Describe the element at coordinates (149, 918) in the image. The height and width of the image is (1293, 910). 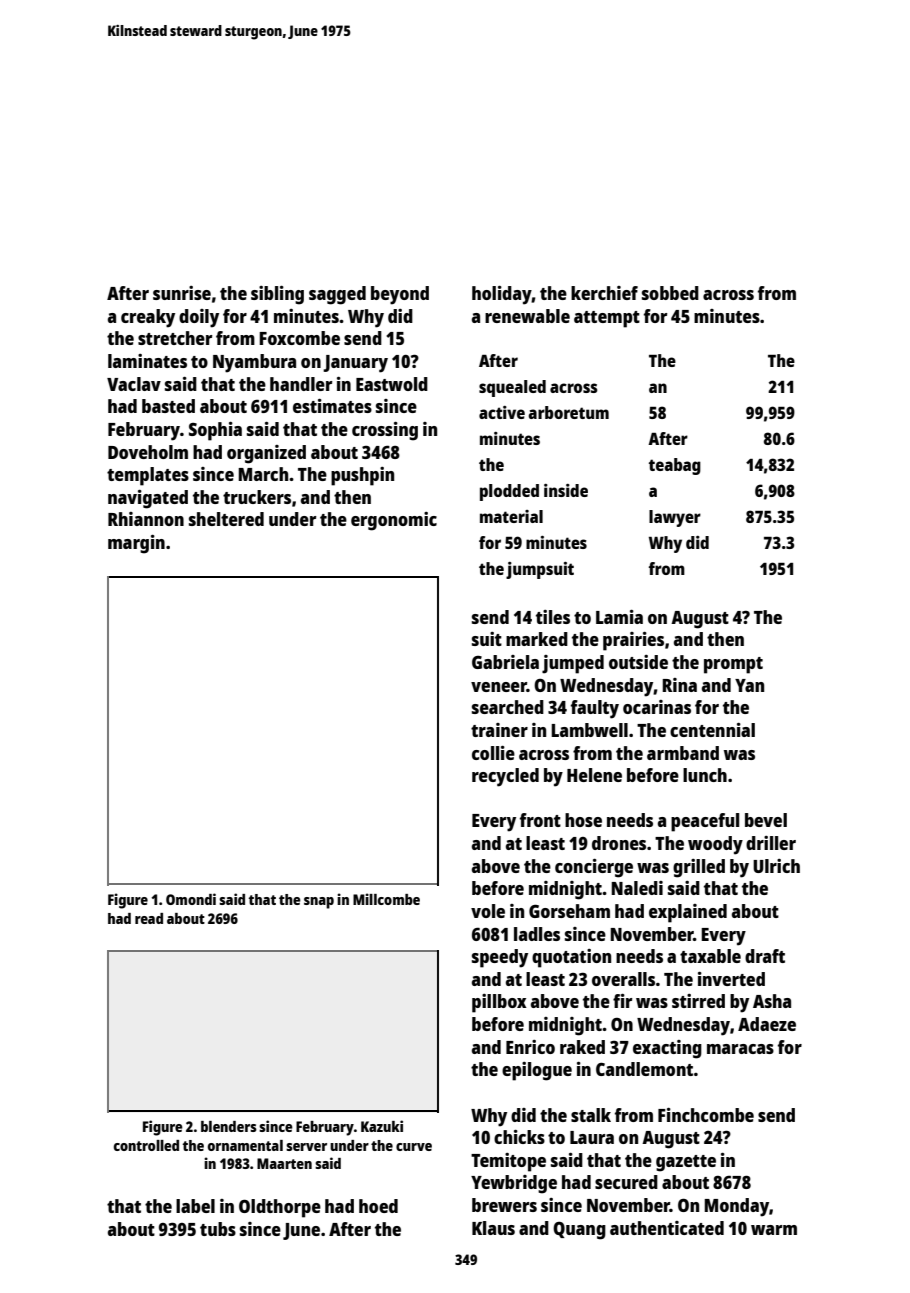
I see `read` at that location.
